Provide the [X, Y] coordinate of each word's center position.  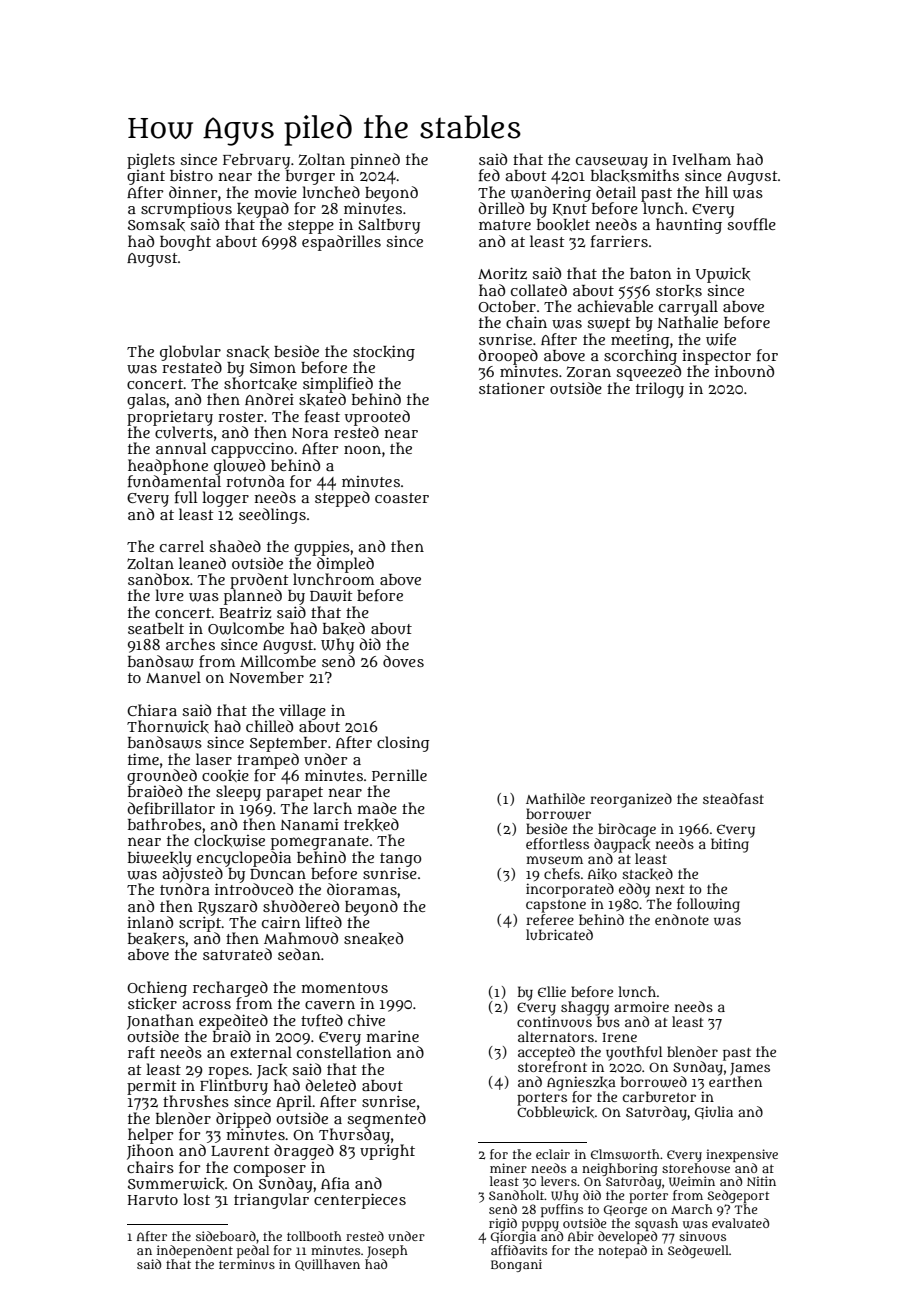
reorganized [631, 800]
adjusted [192, 875]
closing [403, 744]
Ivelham [701, 159]
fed [489, 175]
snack [247, 352]
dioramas [362, 889]
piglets [151, 161]
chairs [150, 1167]
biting [730, 845]
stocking [384, 353]
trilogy [660, 390]
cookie [225, 776]
